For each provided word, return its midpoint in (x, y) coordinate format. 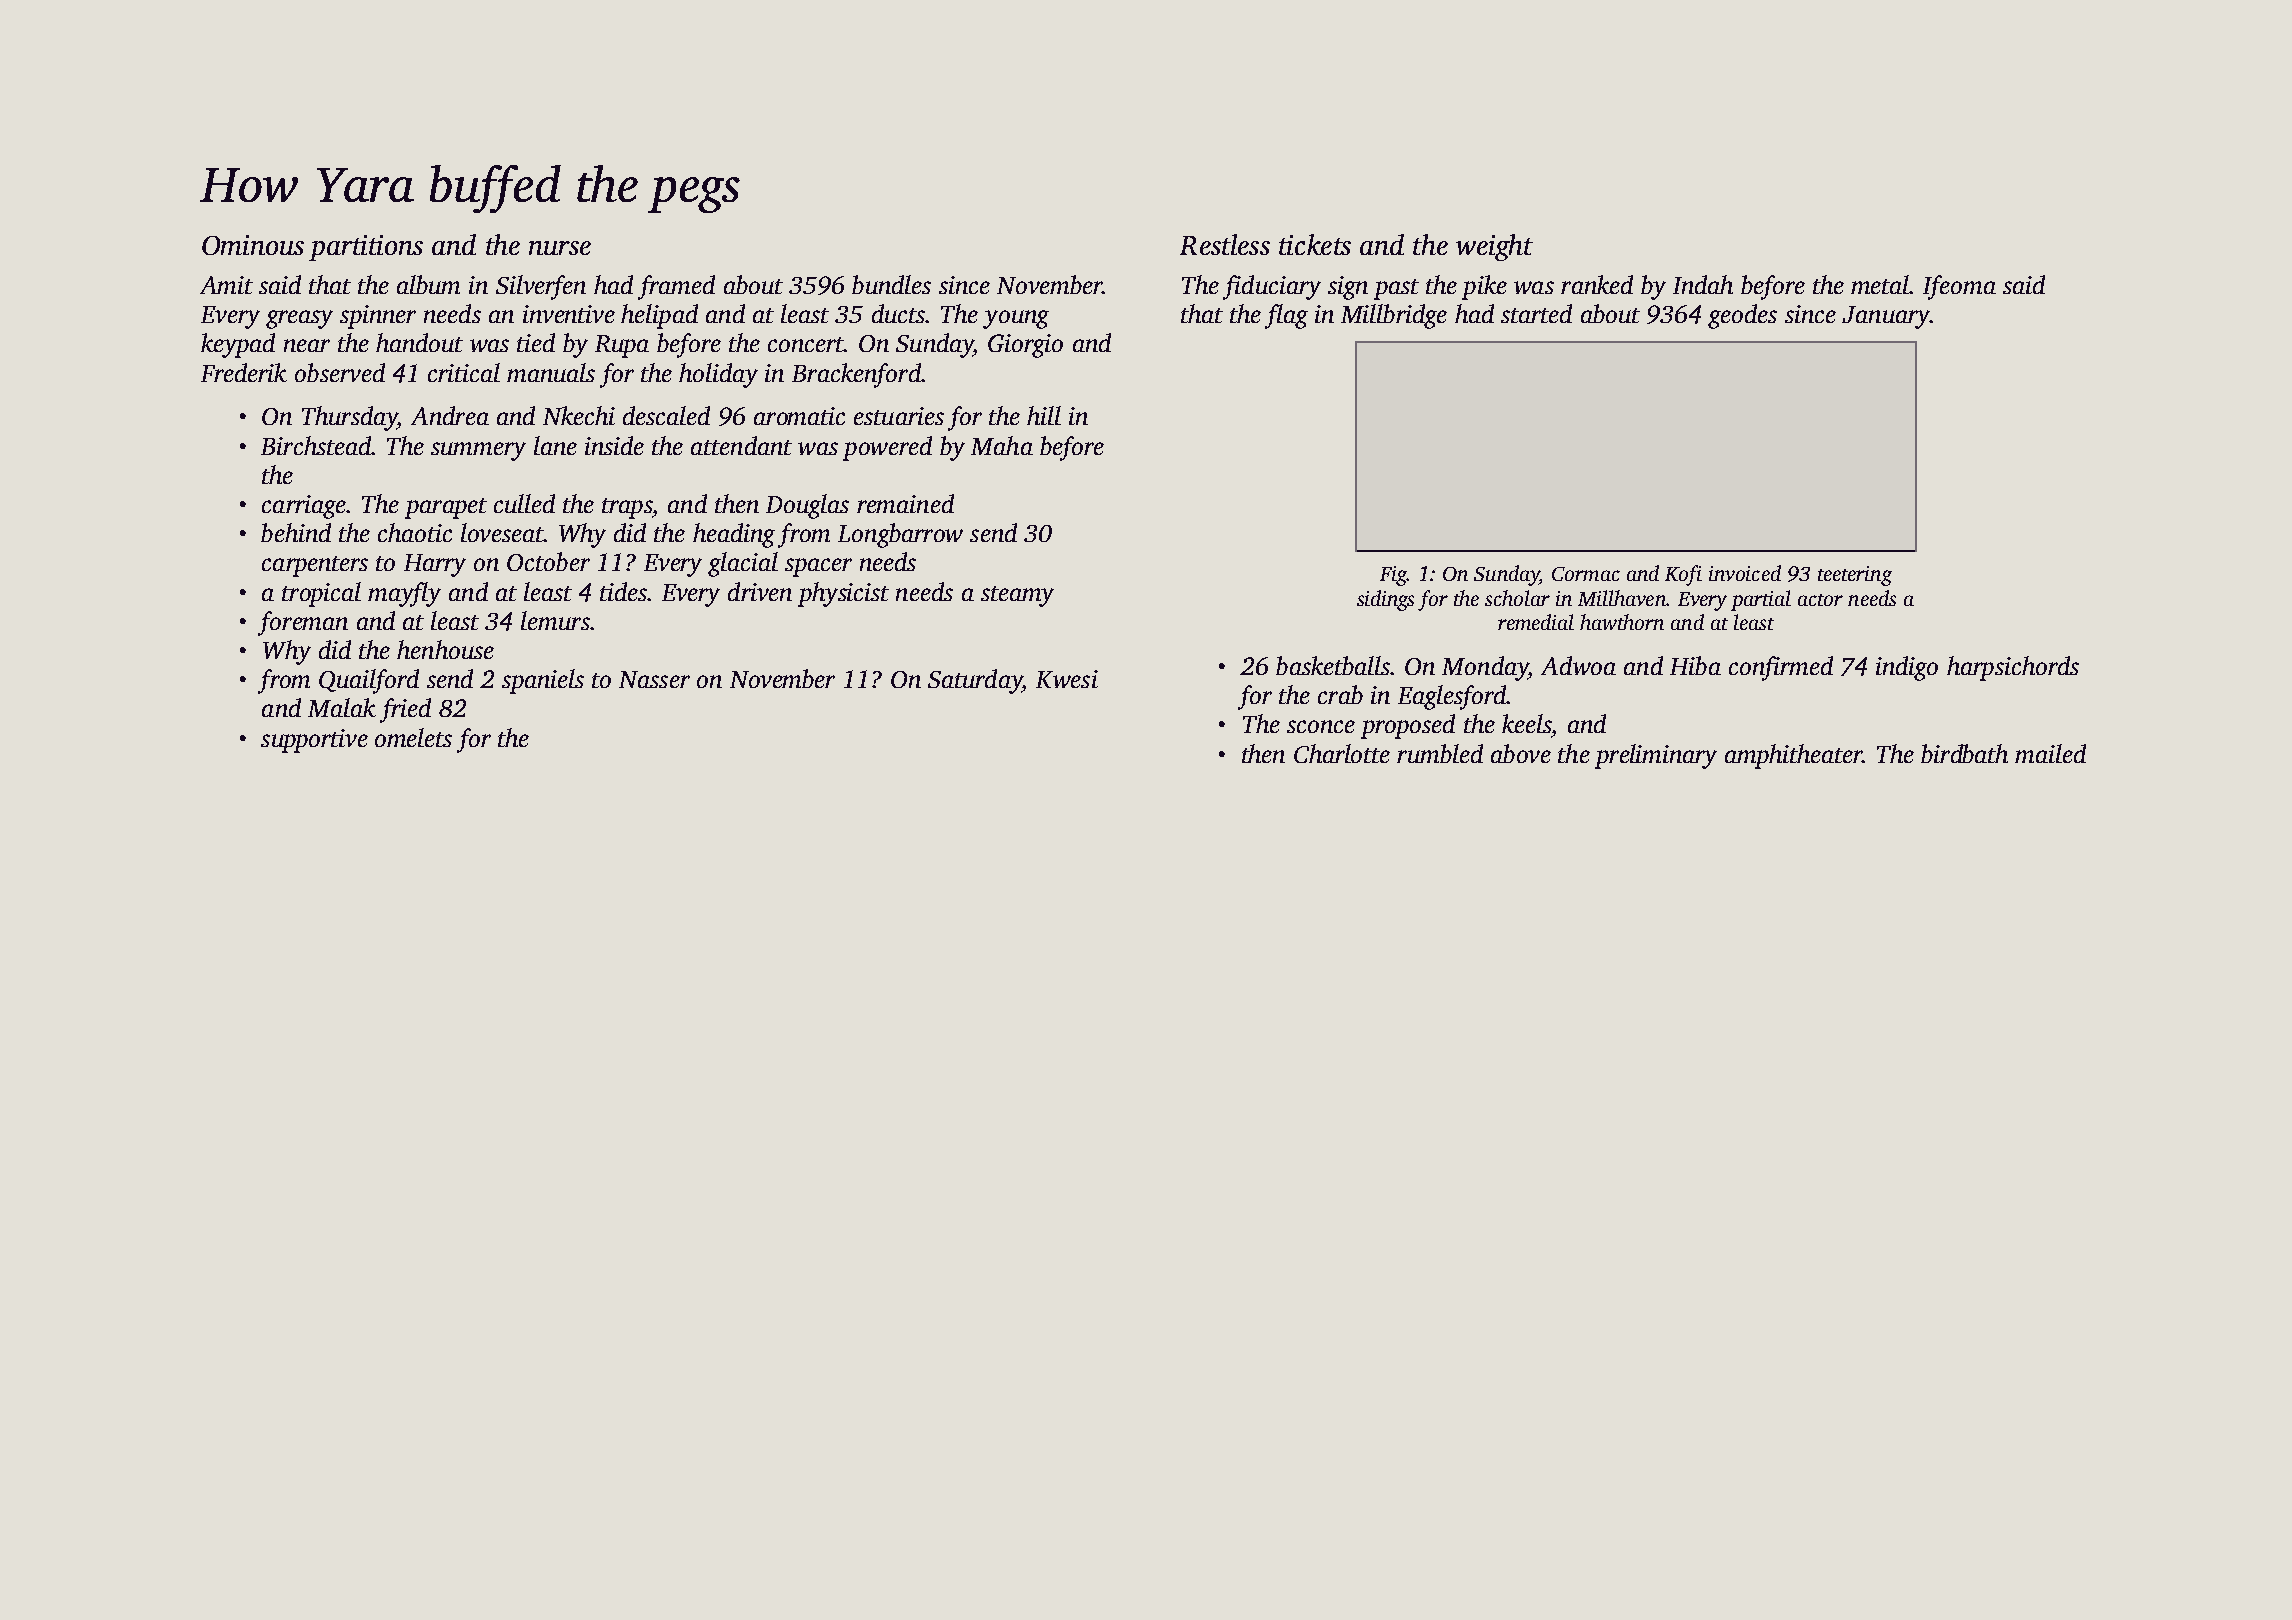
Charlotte (1342, 753)
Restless (1225, 244)
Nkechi (579, 415)
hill (1044, 415)
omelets (413, 737)
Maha (1002, 445)
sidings (1385, 600)
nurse (560, 248)
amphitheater (1793, 756)
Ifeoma (1959, 287)
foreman (303, 623)
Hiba (1695, 665)
